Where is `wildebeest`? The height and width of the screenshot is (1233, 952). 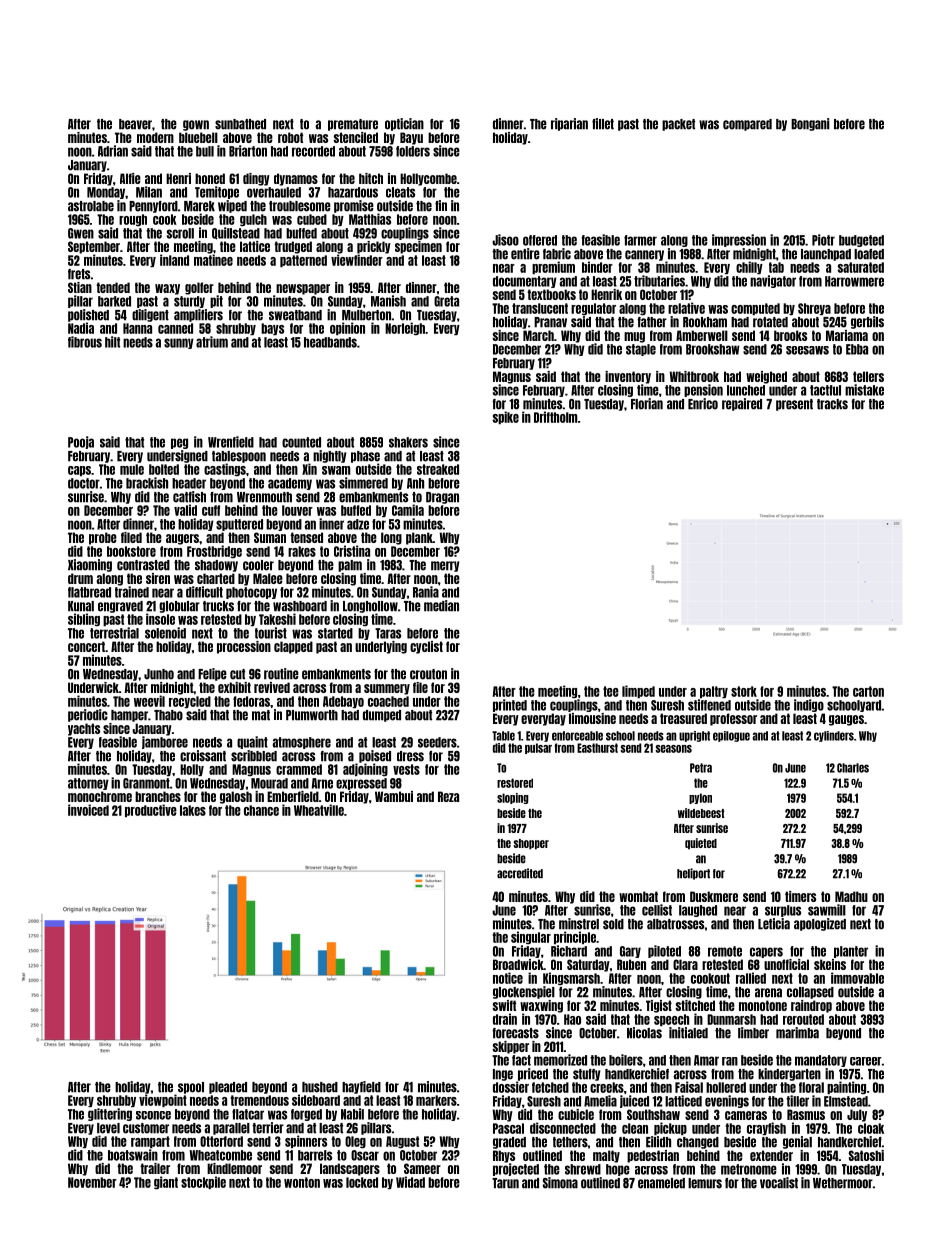 wildebeest is located at coordinates (701, 813).
